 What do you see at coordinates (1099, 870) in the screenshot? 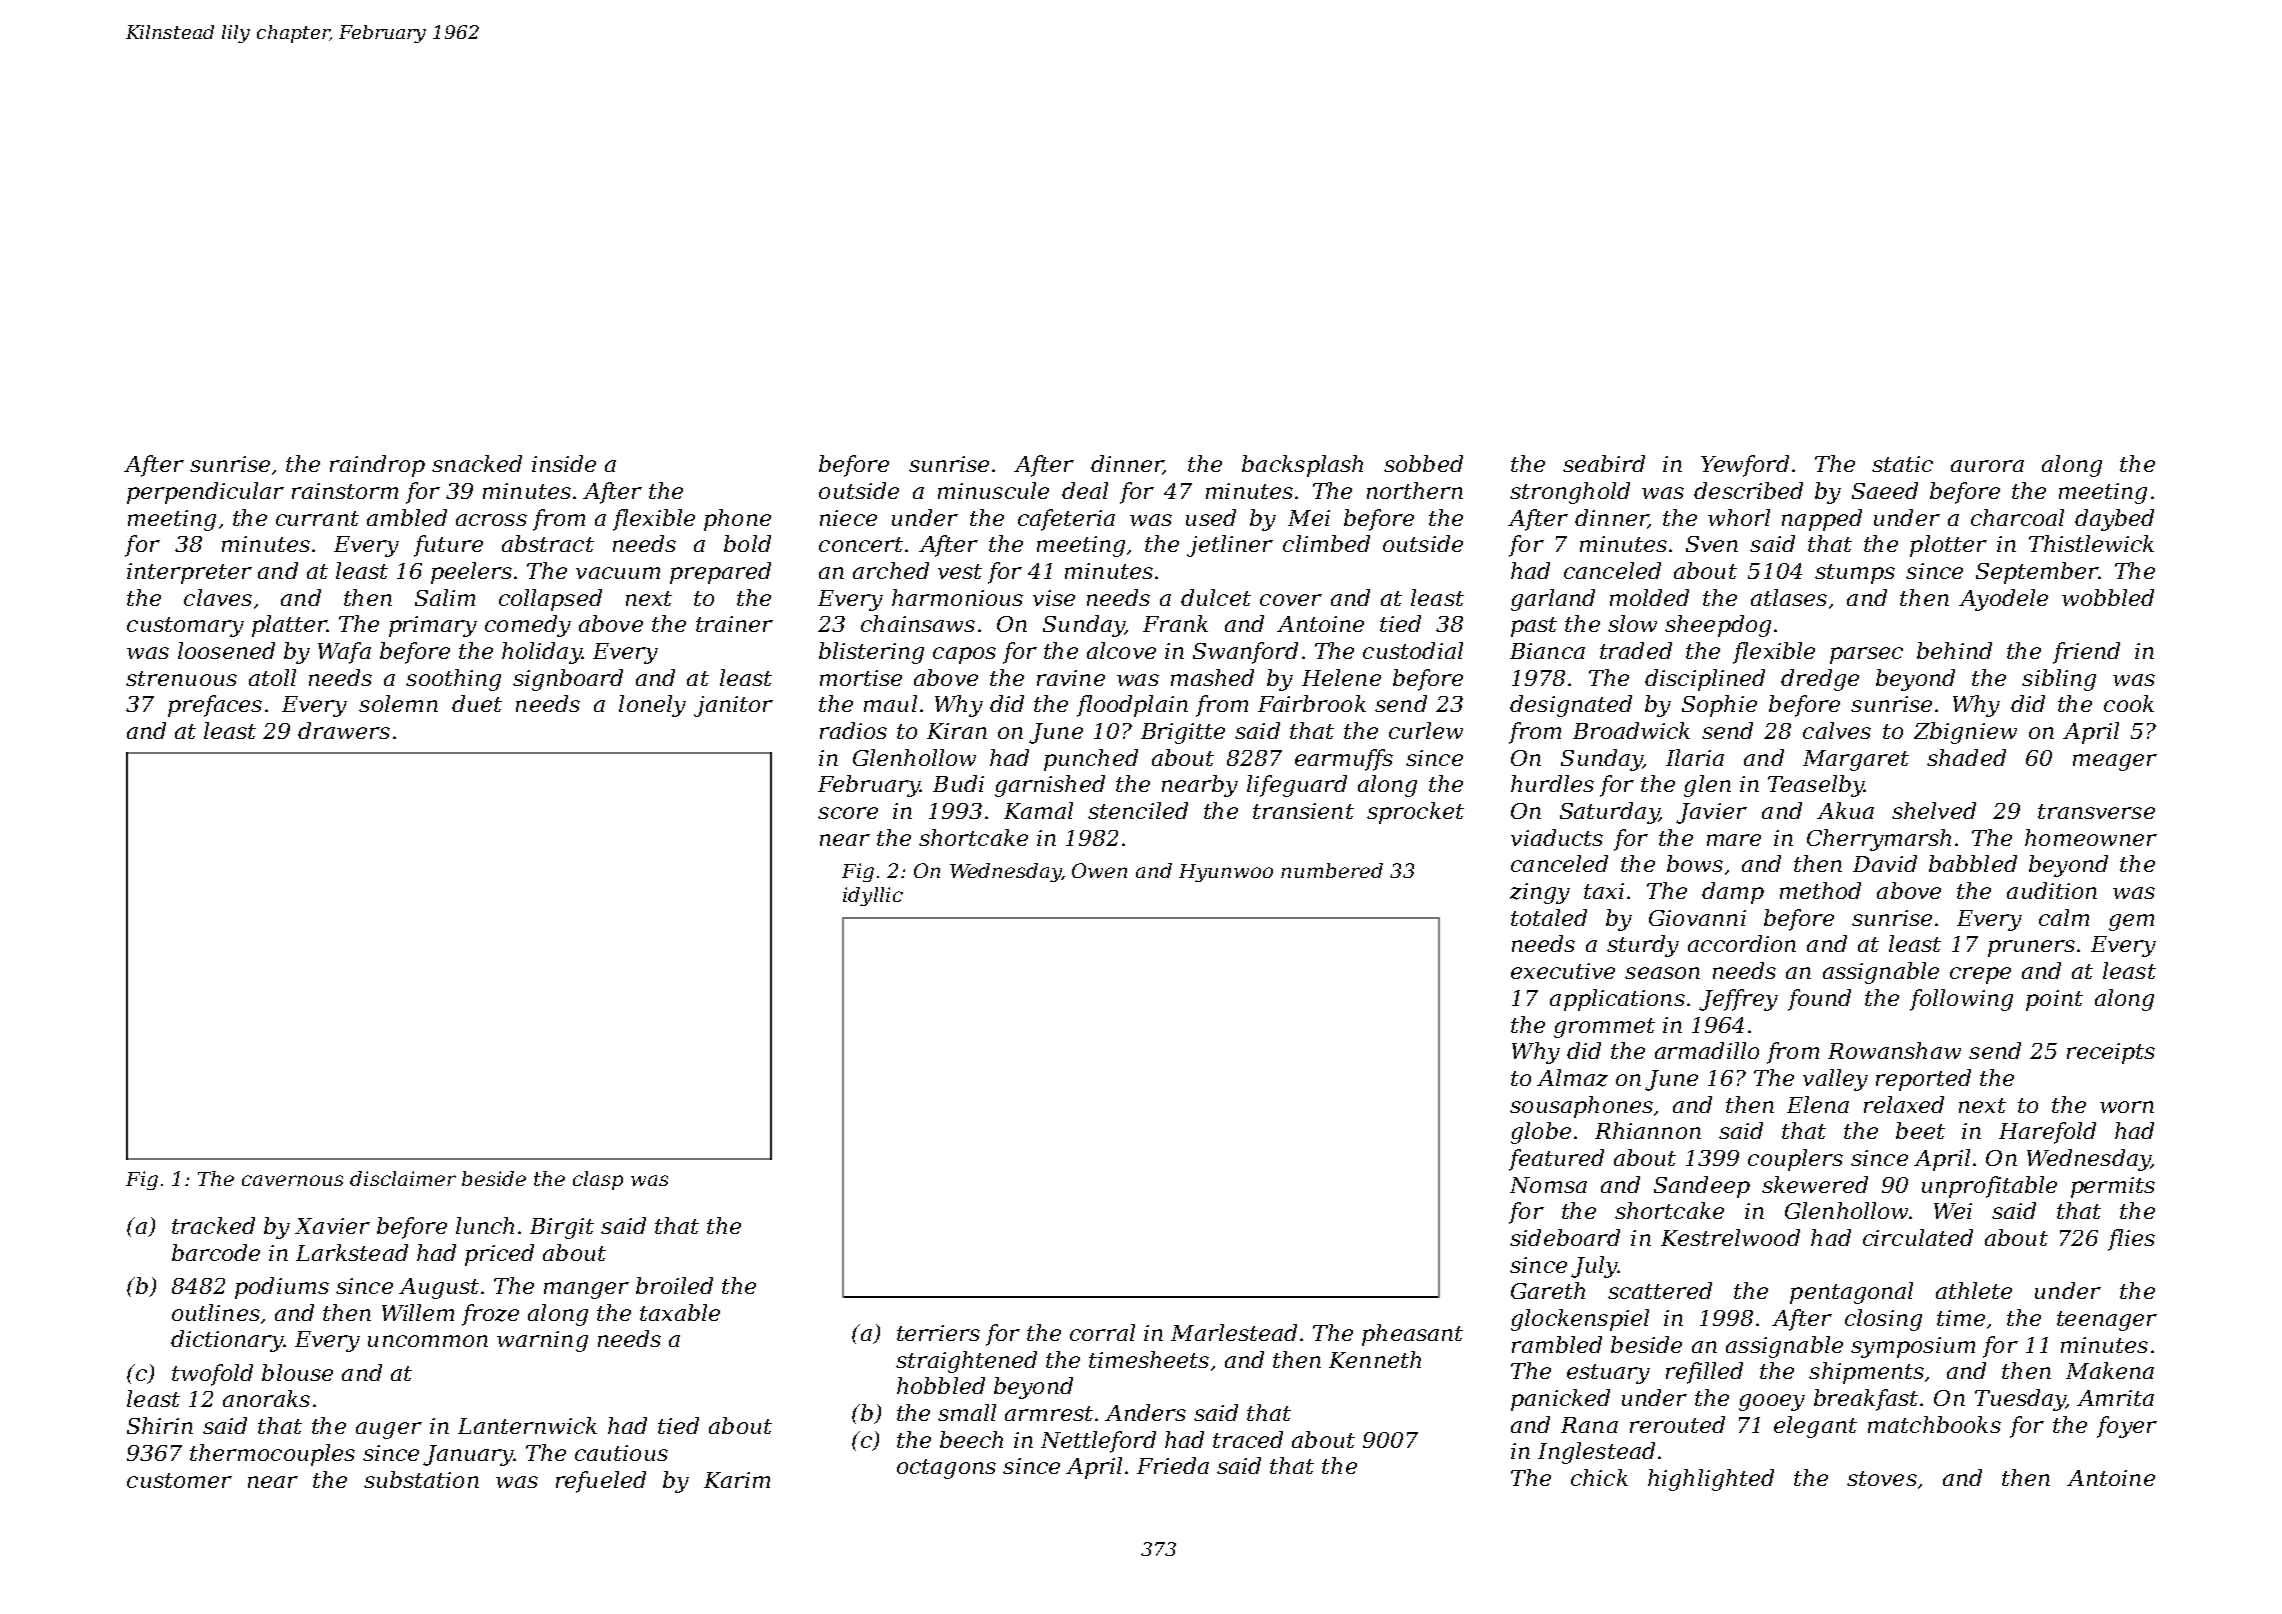
I see `Owen` at bounding box center [1099, 870].
